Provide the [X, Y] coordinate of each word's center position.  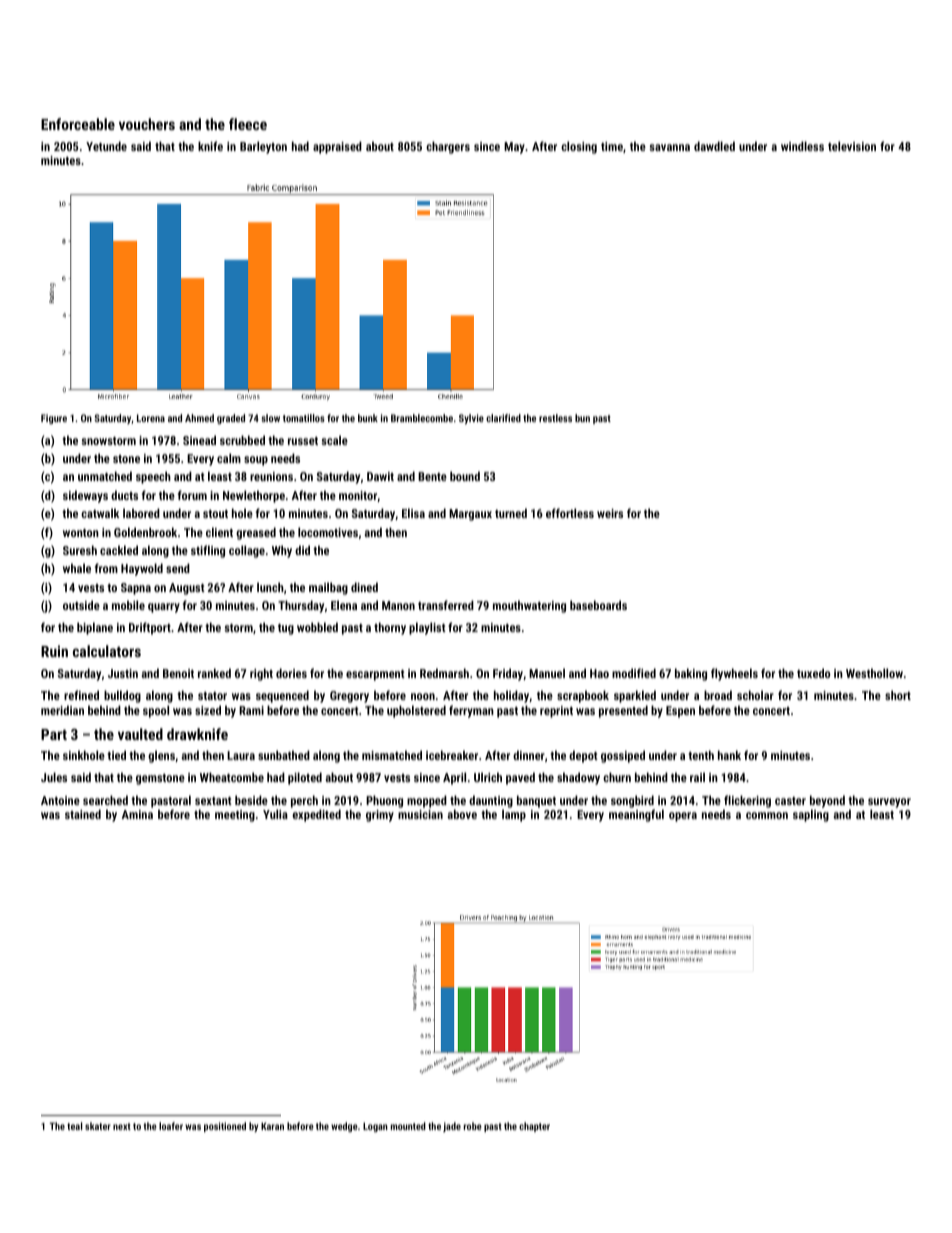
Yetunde [106, 146]
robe [473, 1126]
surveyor [889, 803]
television [852, 146]
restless [555, 418]
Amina [137, 814]
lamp [514, 815]
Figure [54, 419]
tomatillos [304, 418]
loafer [171, 1126]
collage [247, 551]
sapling [811, 815]
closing [579, 147]
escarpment [375, 675]
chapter [534, 1127]
